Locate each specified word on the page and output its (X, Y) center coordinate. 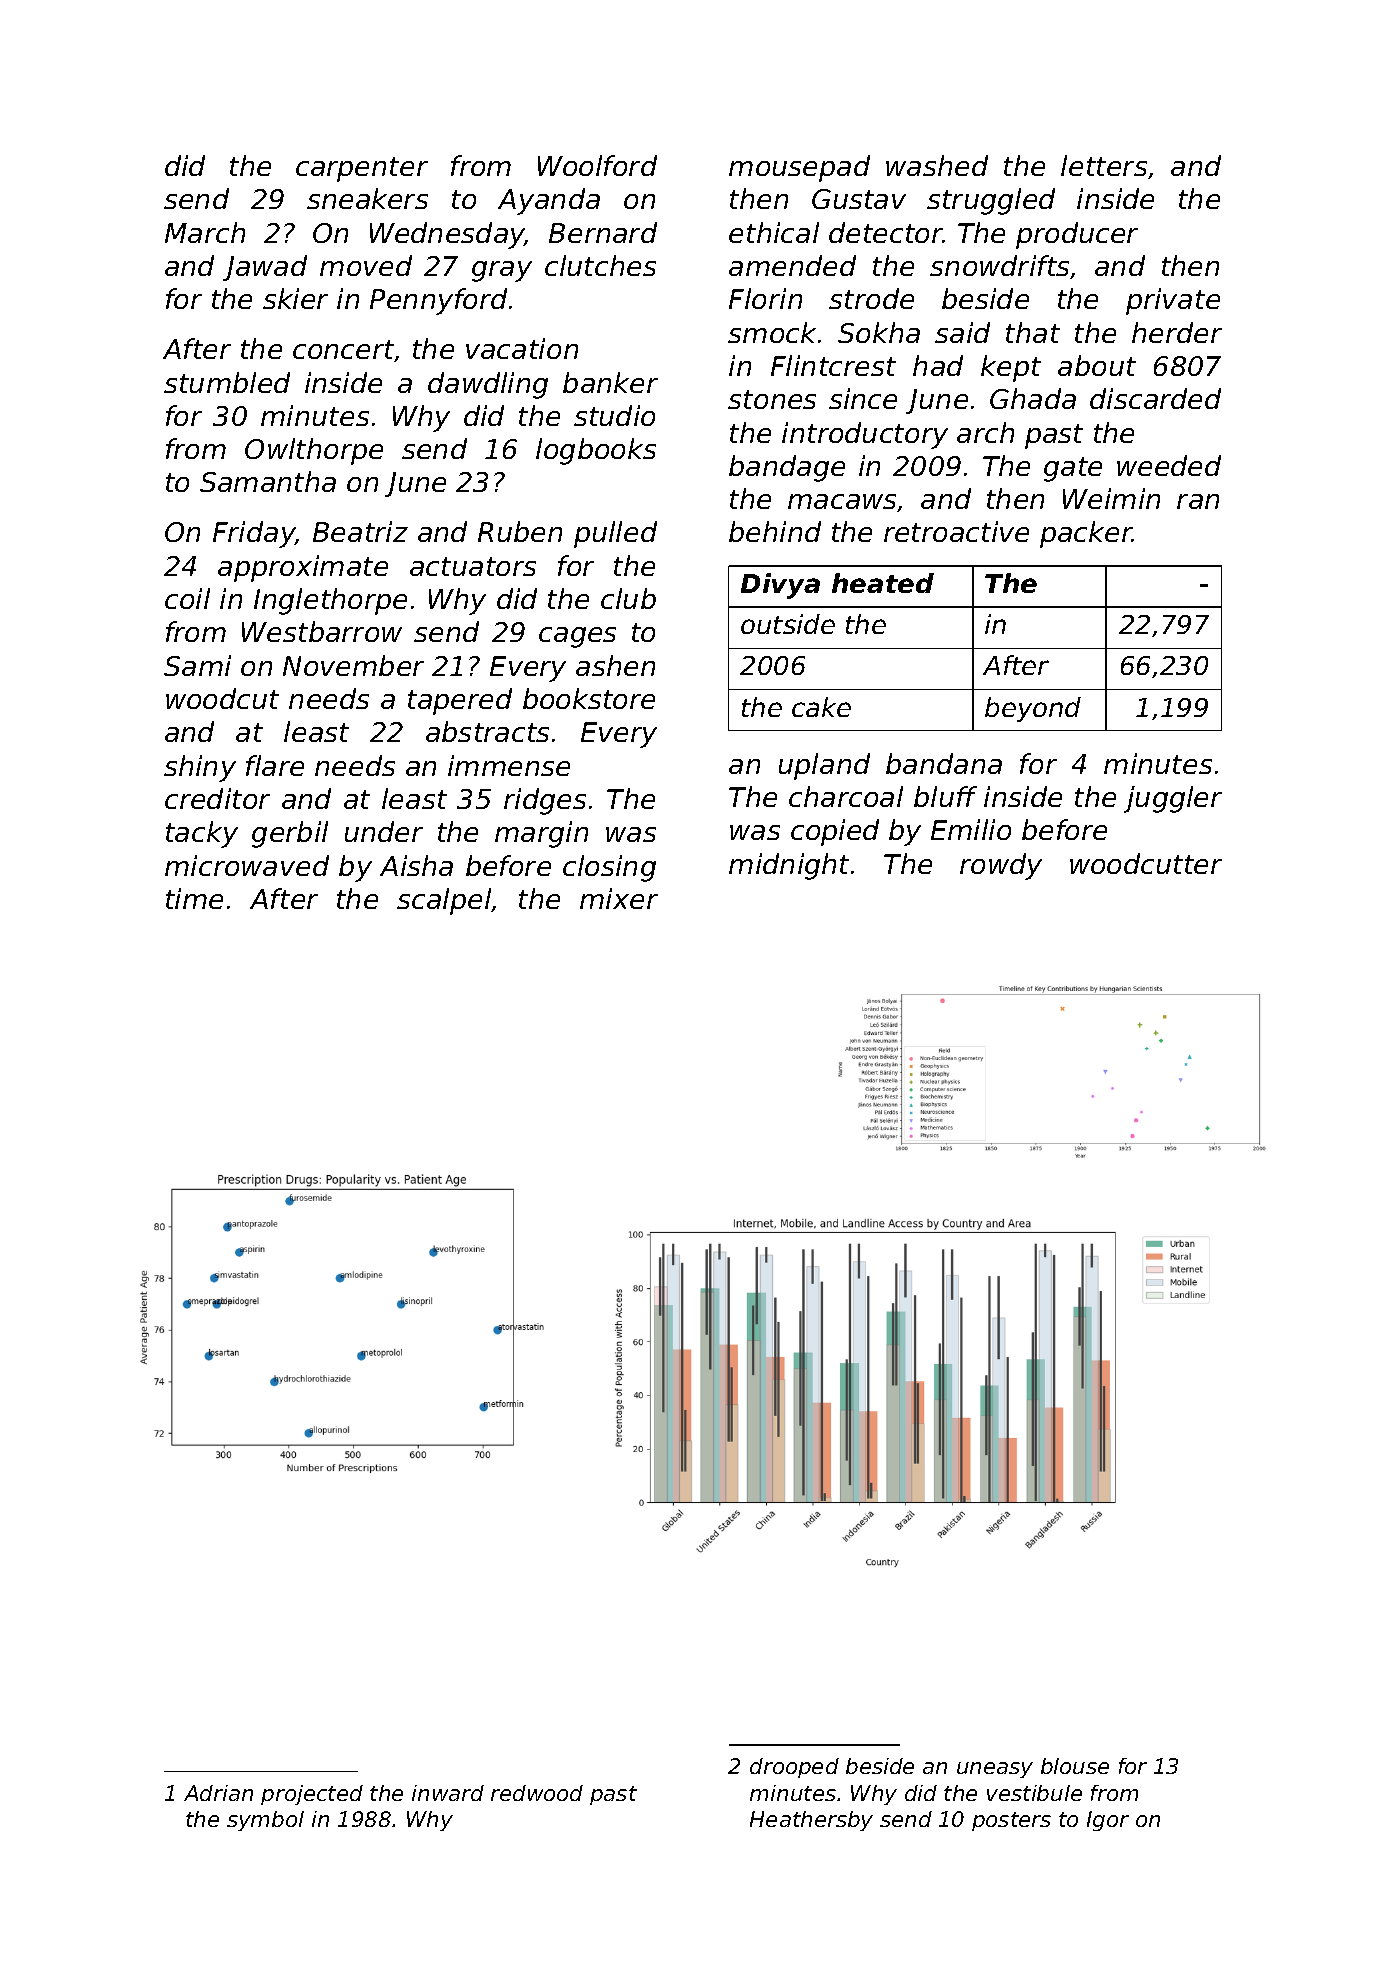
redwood (537, 1793)
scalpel (444, 901)
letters (1104, 165)
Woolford (597, 165)
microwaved (247, 865)
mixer (619, 898)
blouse (1075, 1766)
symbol (265, 1821)
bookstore (589, 698)
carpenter (362, 169)
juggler (1173, 799)
